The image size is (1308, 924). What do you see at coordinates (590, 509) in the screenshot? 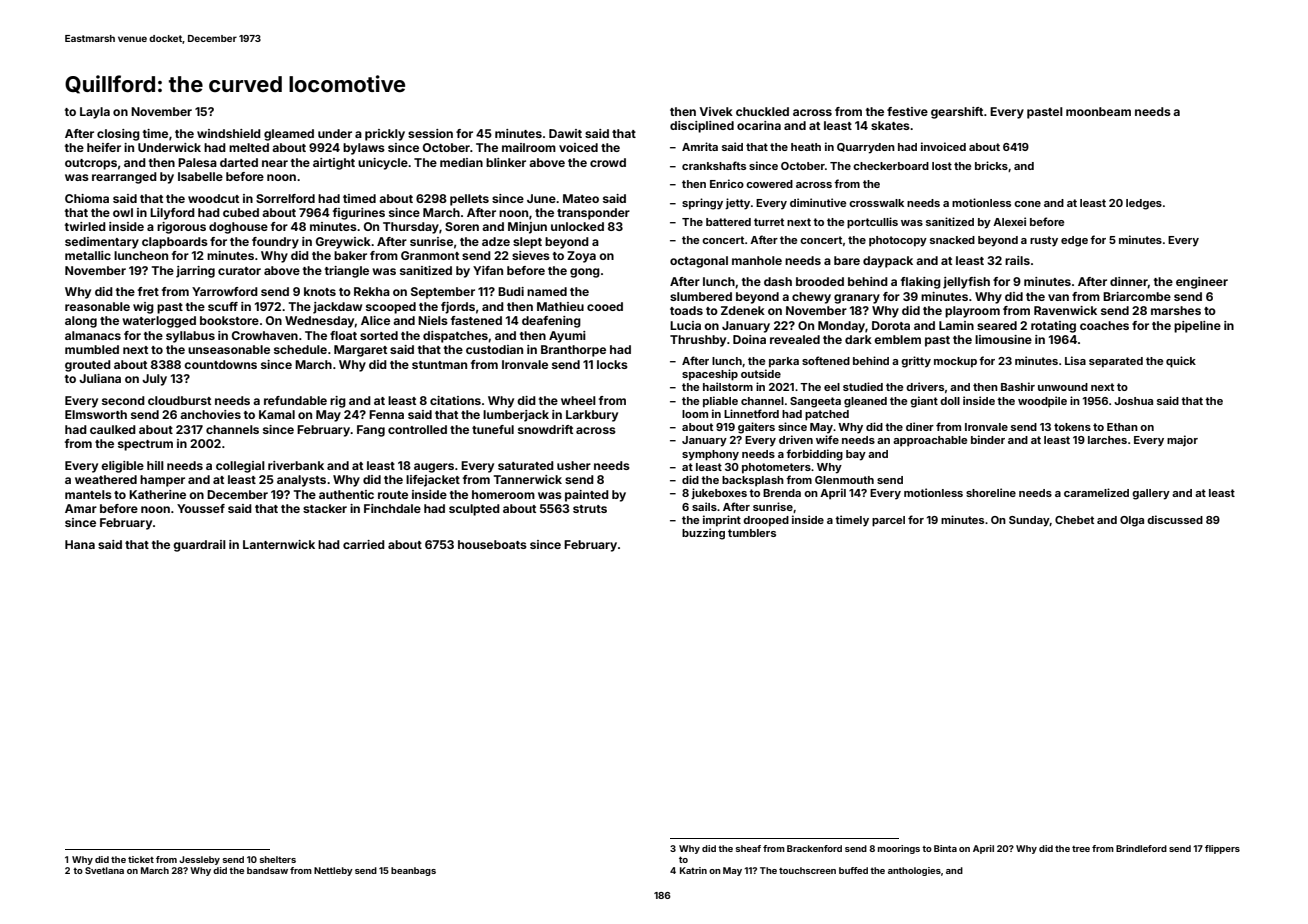
I see `struts` at bounding box center [590, 509].
